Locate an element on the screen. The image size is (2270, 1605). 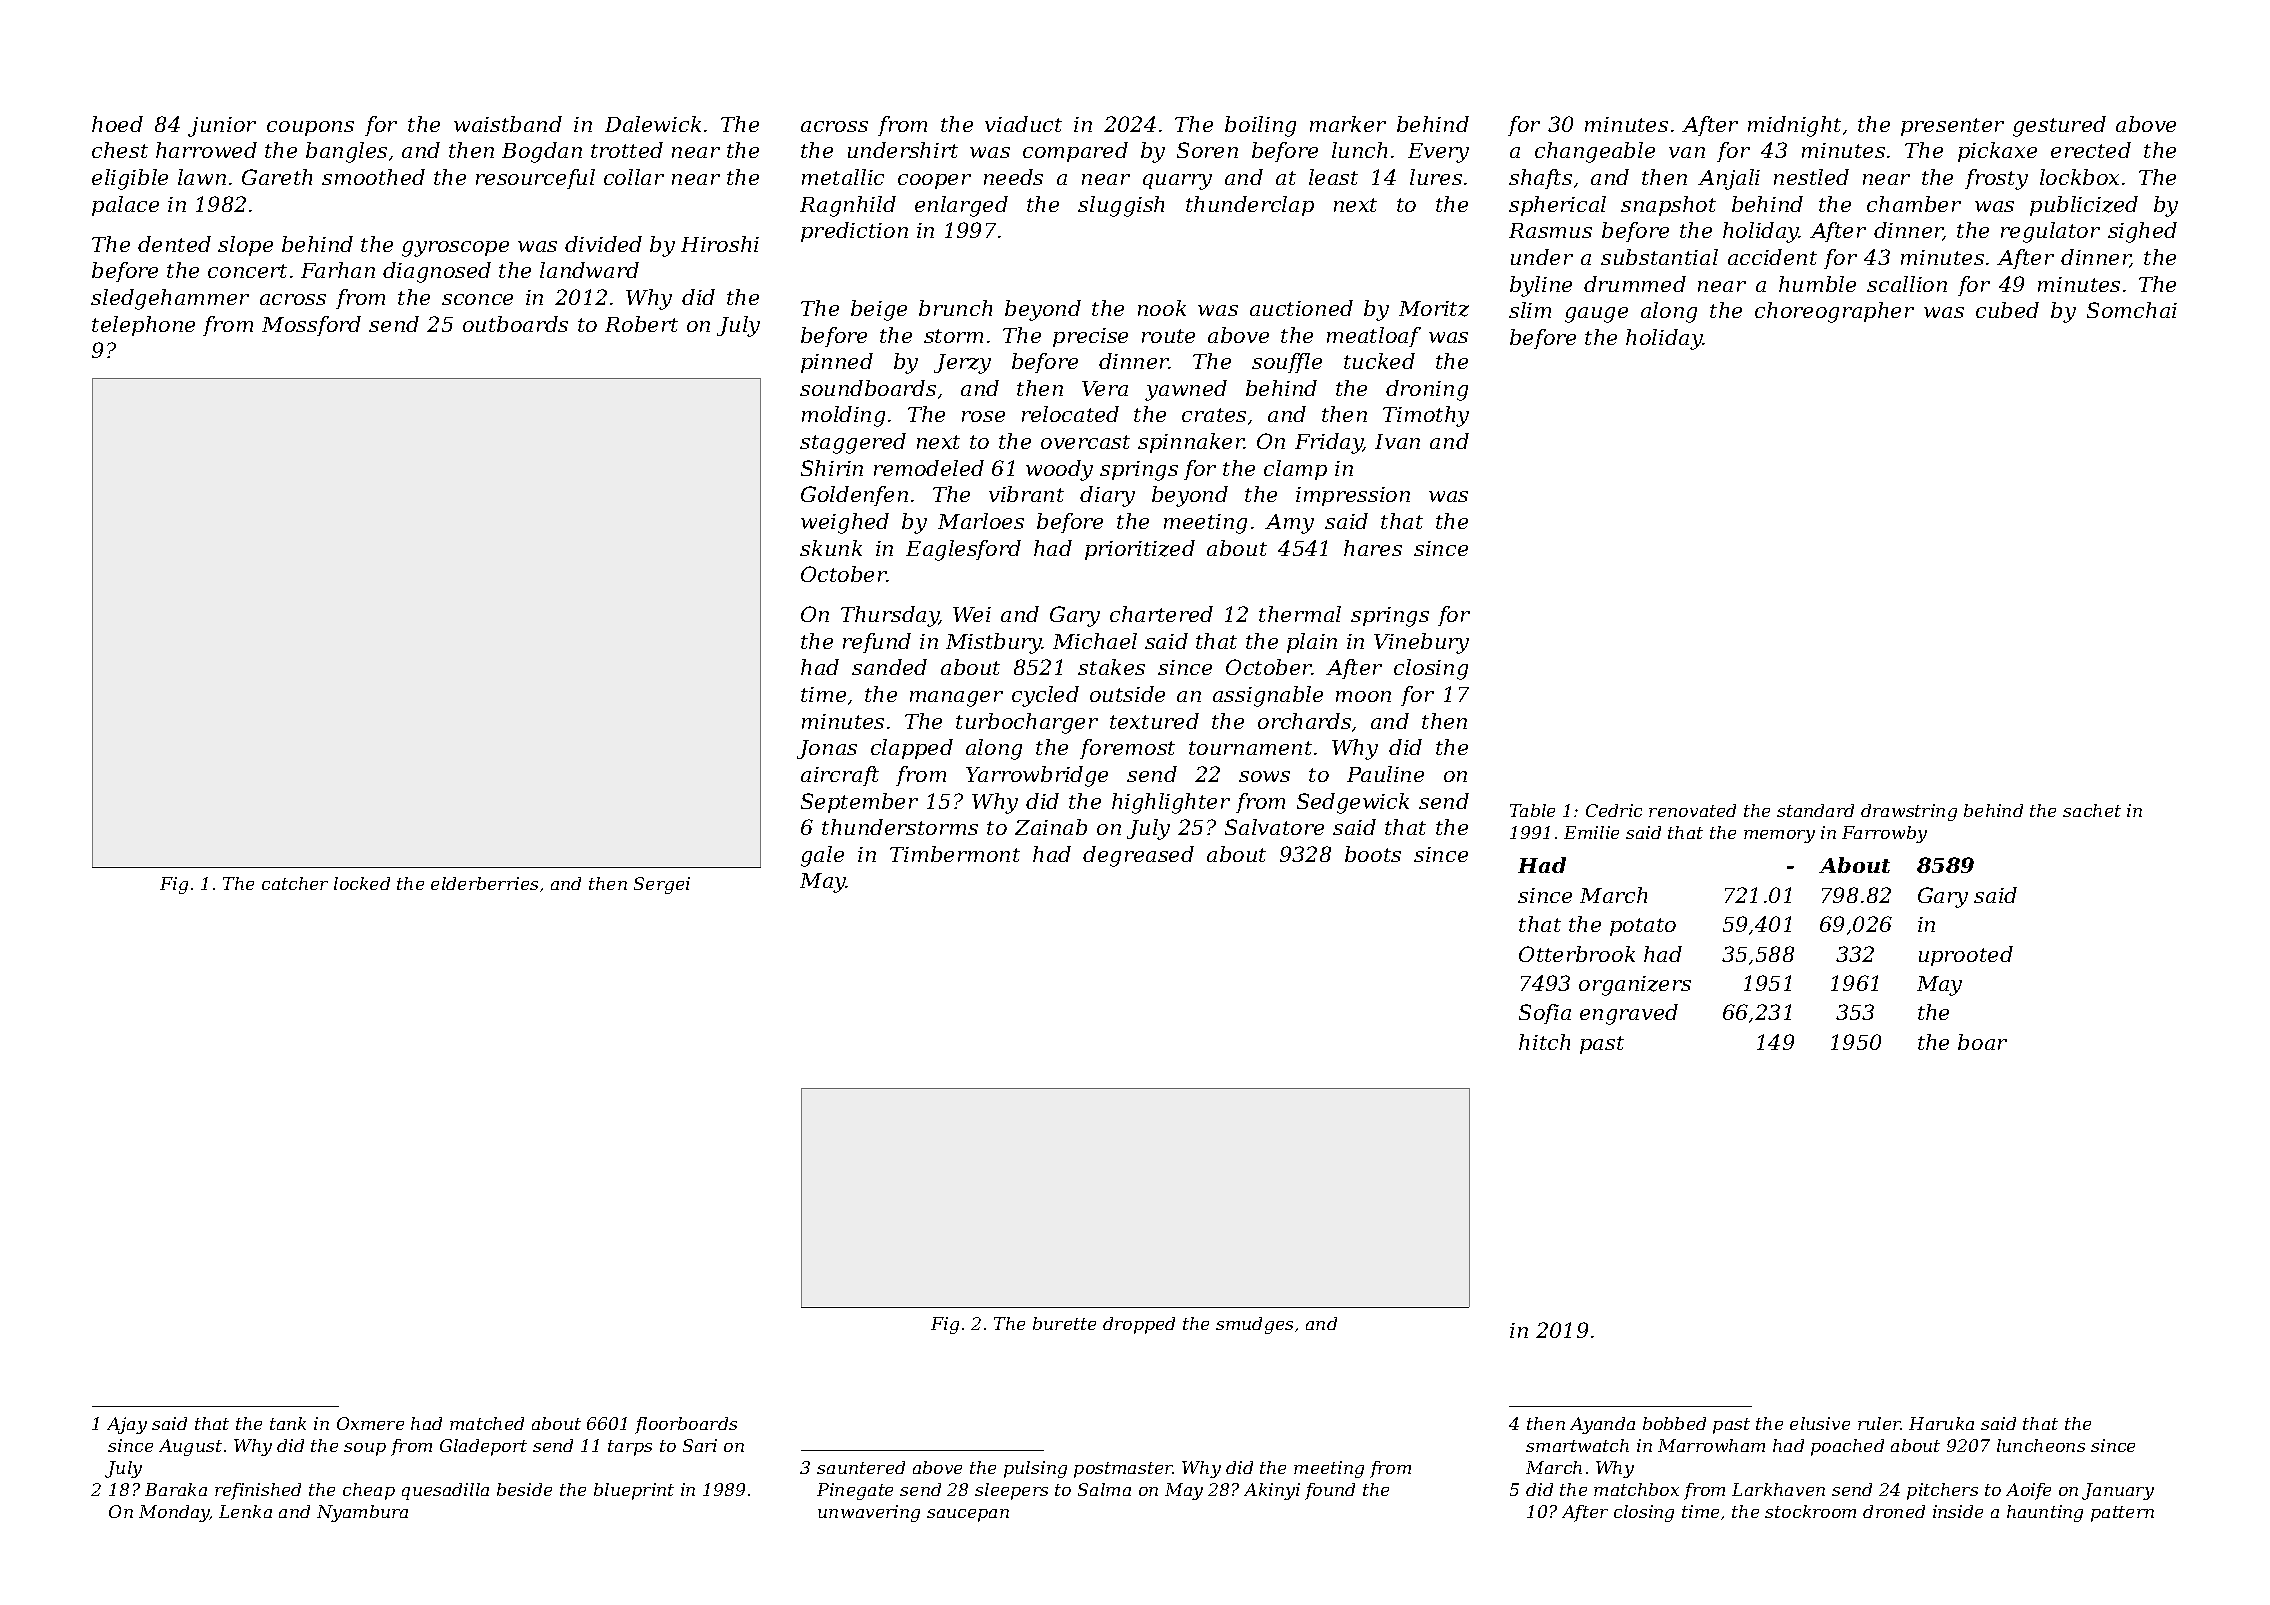
smudges is located at coordinates (1254, 1325).
